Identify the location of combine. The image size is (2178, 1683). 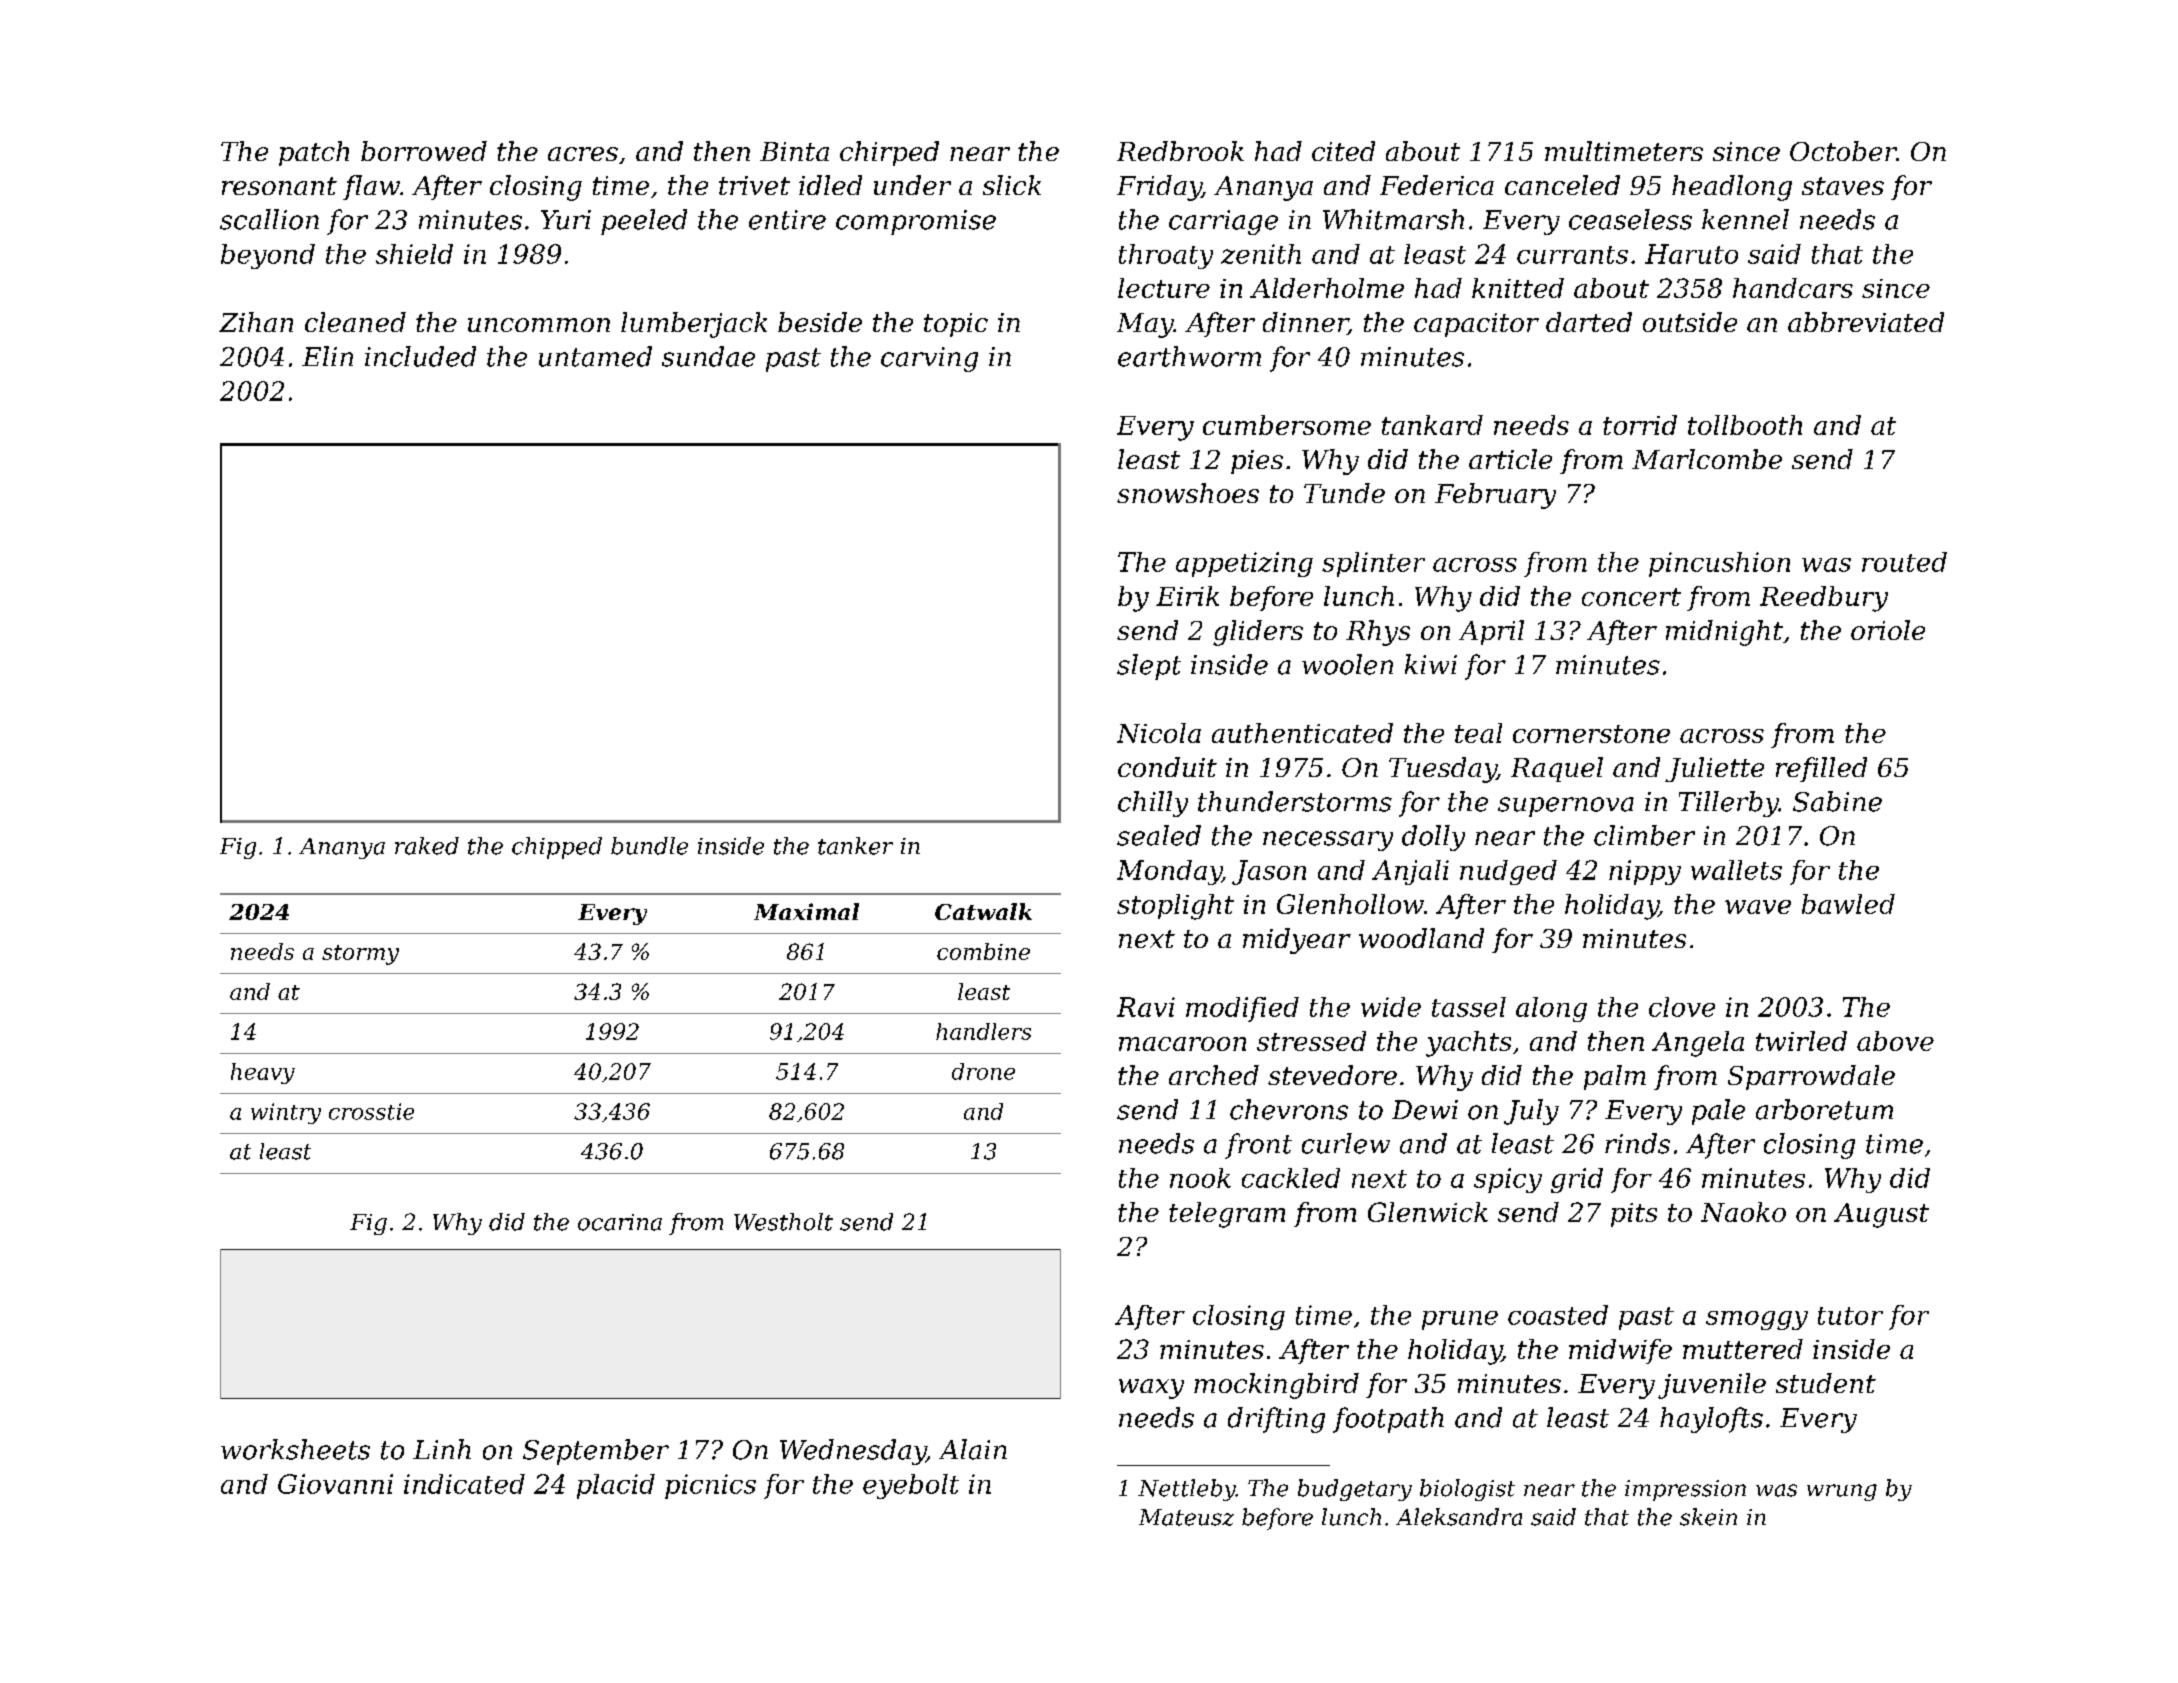
(983, 951).
